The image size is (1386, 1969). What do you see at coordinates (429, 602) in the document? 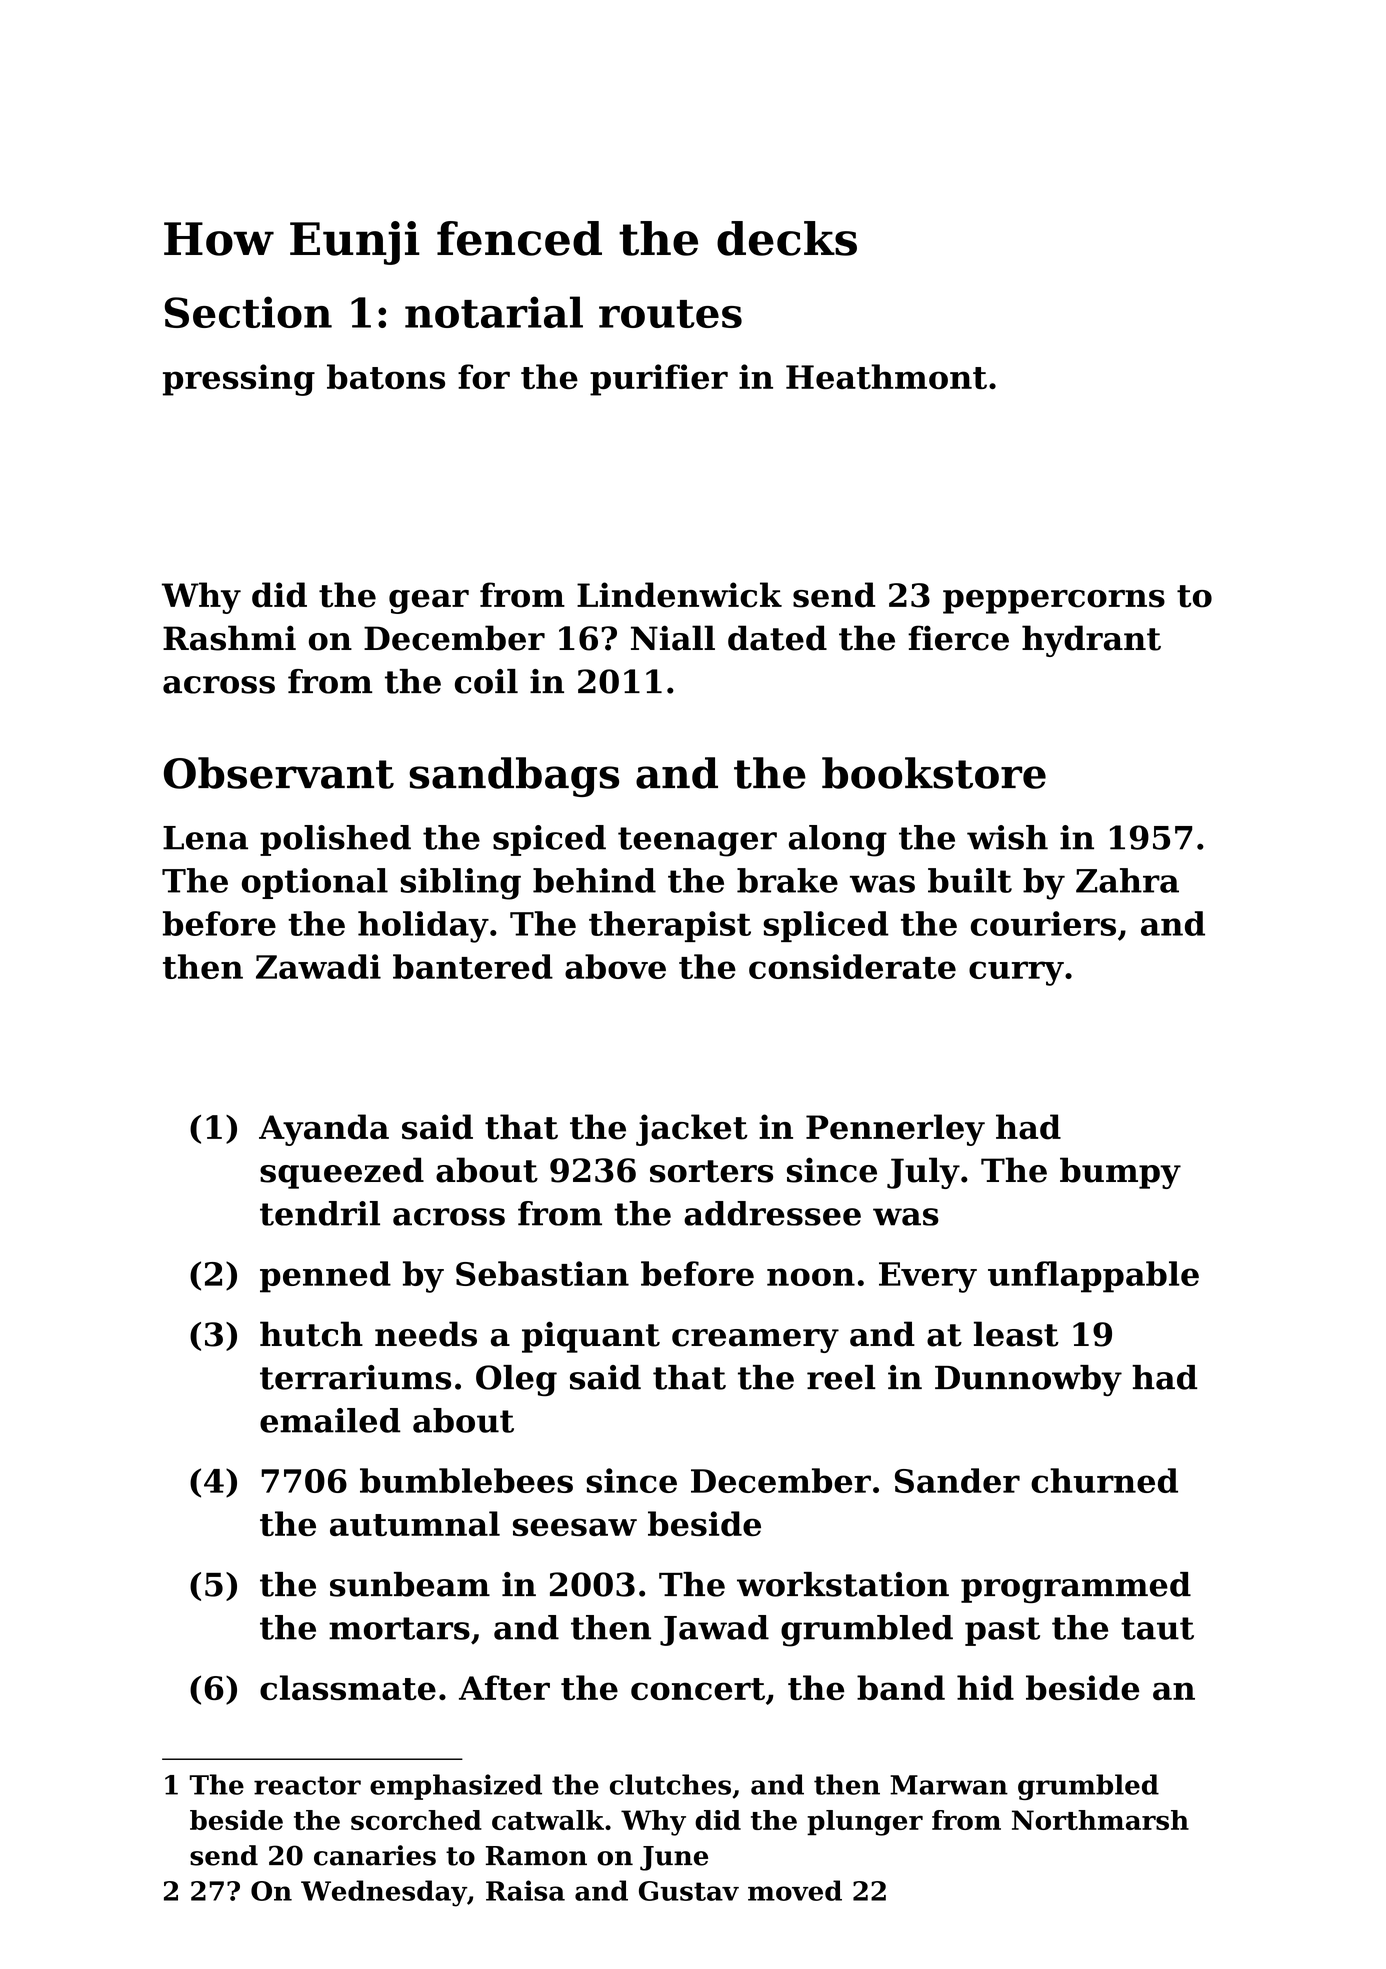
I see `gear` at bounding box center [429, 602].
